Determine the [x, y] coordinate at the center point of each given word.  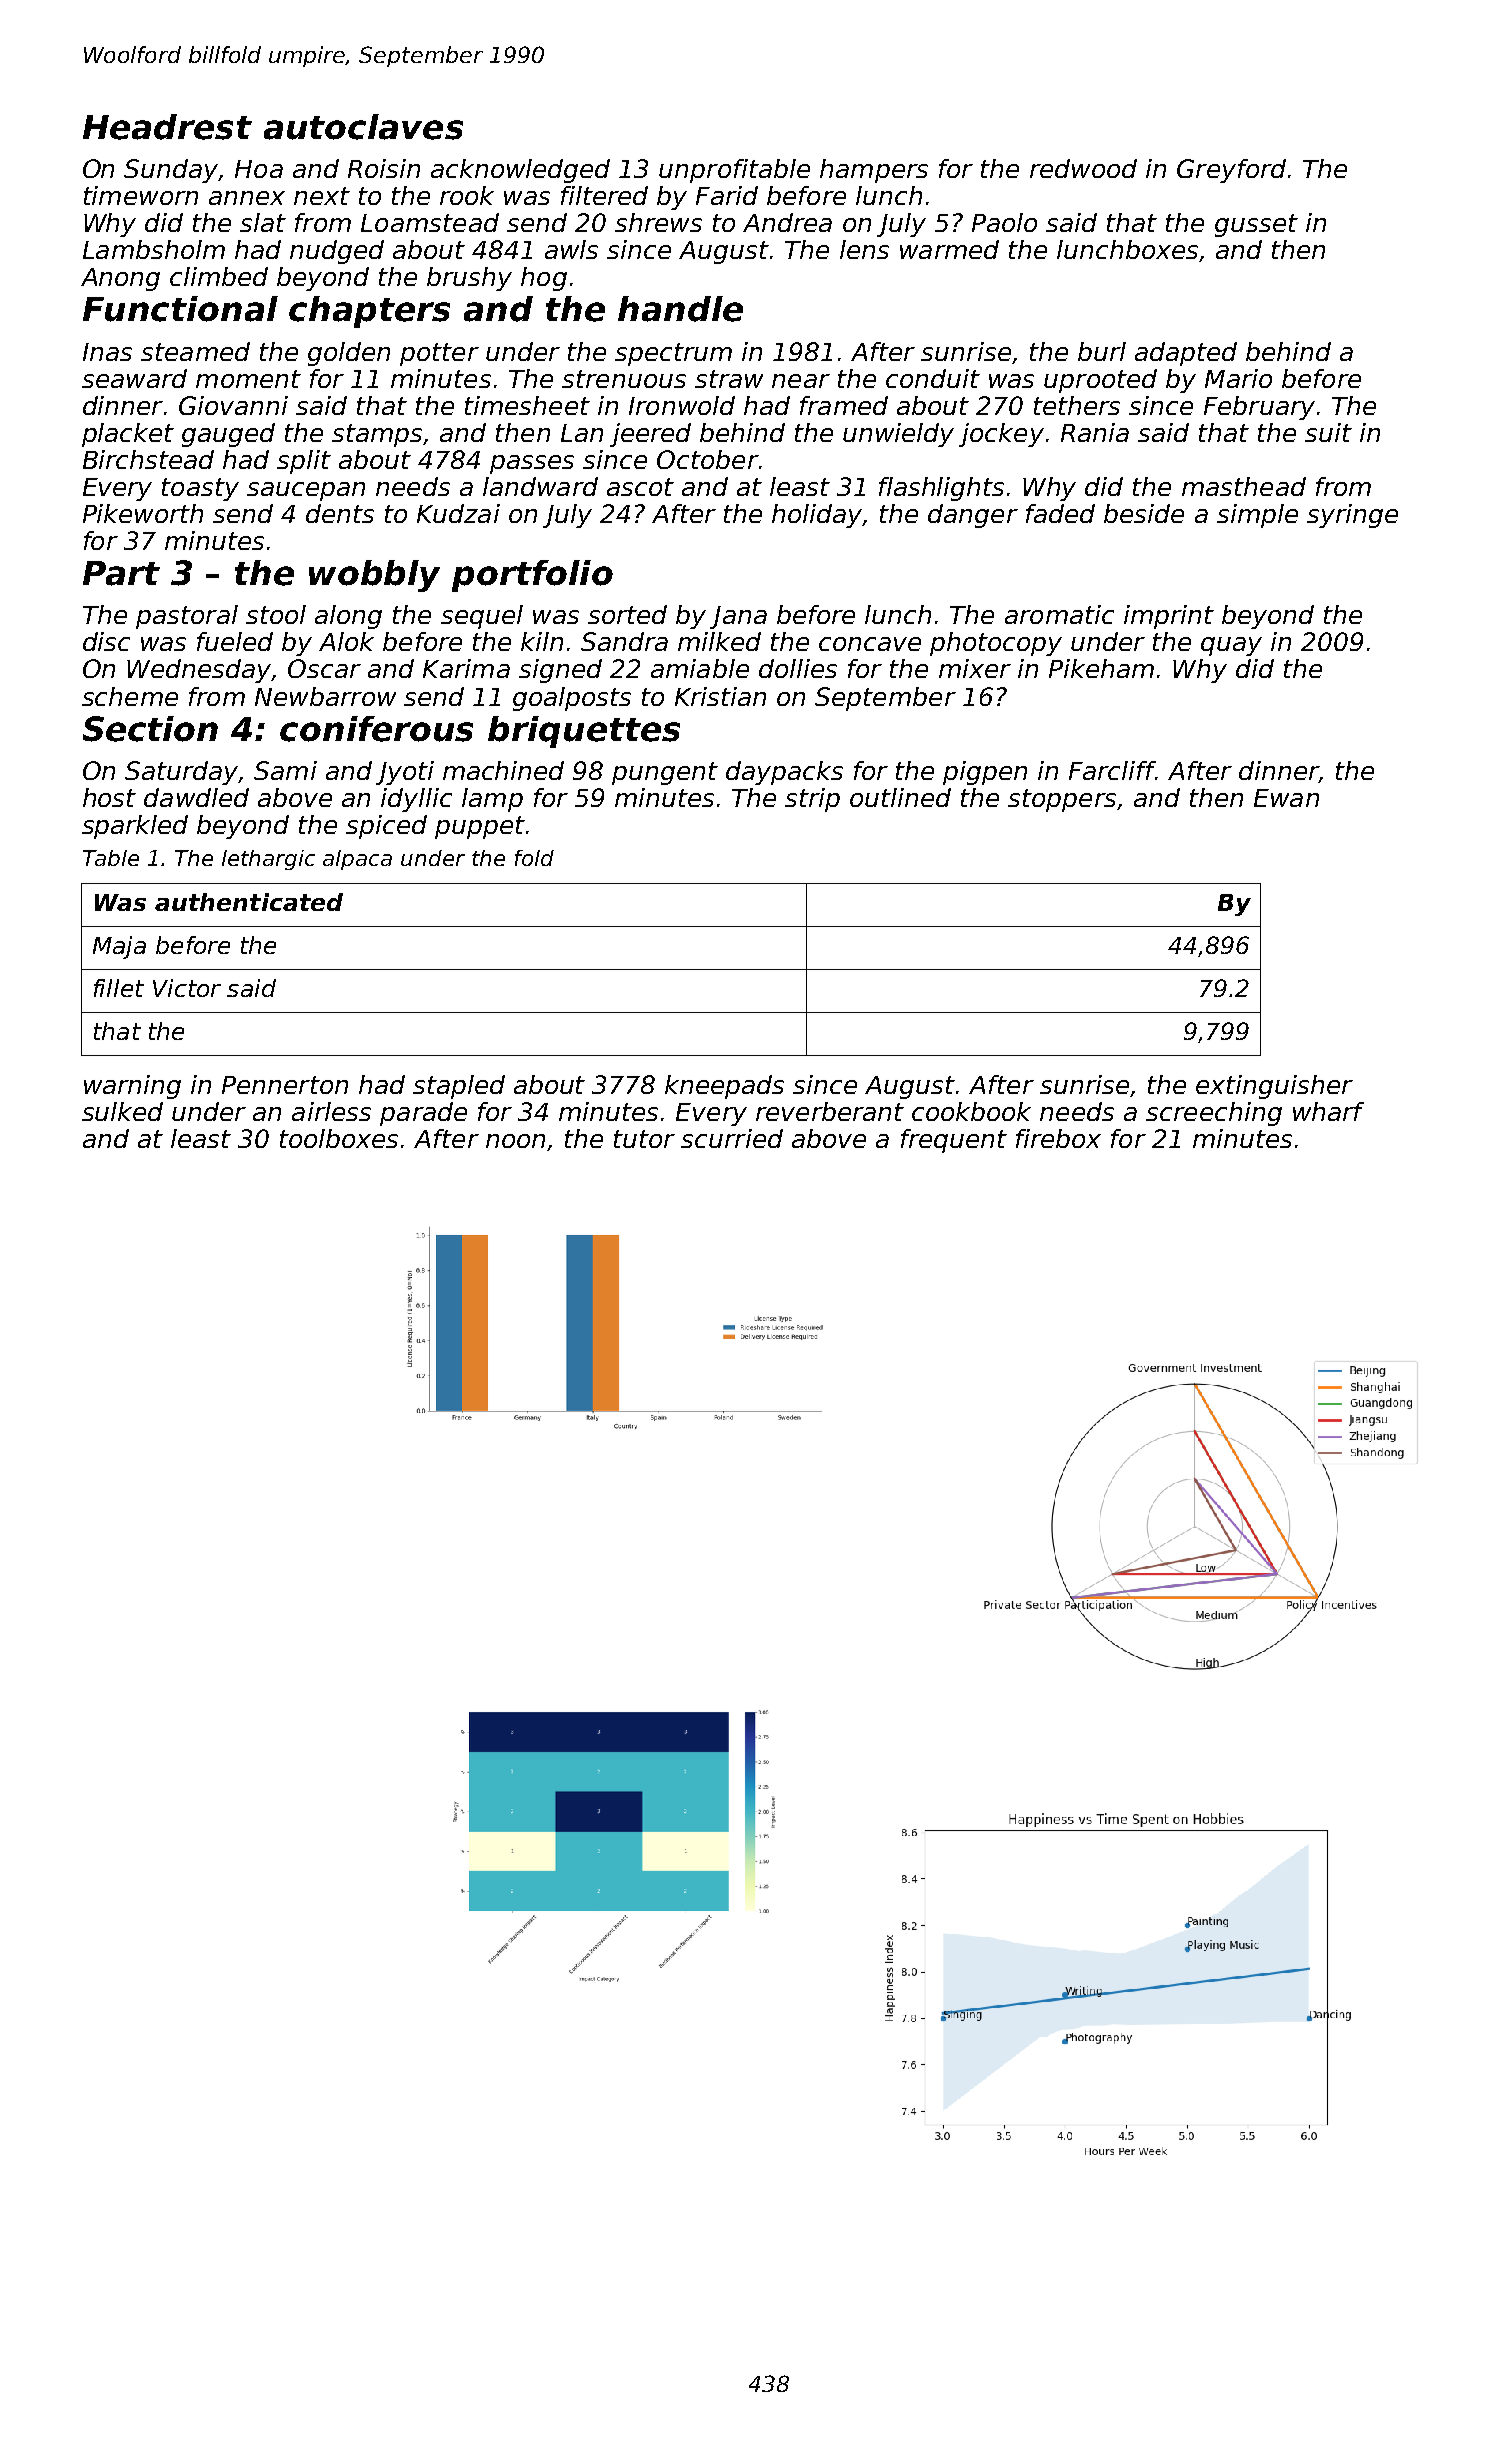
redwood [1083, 168]
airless [331, 1111]
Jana [738, 617]
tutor [644, 1139]
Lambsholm [154, 249]
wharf [1328, 1111]
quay [1231, 646]
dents [340, 513]
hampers [874, 171]
